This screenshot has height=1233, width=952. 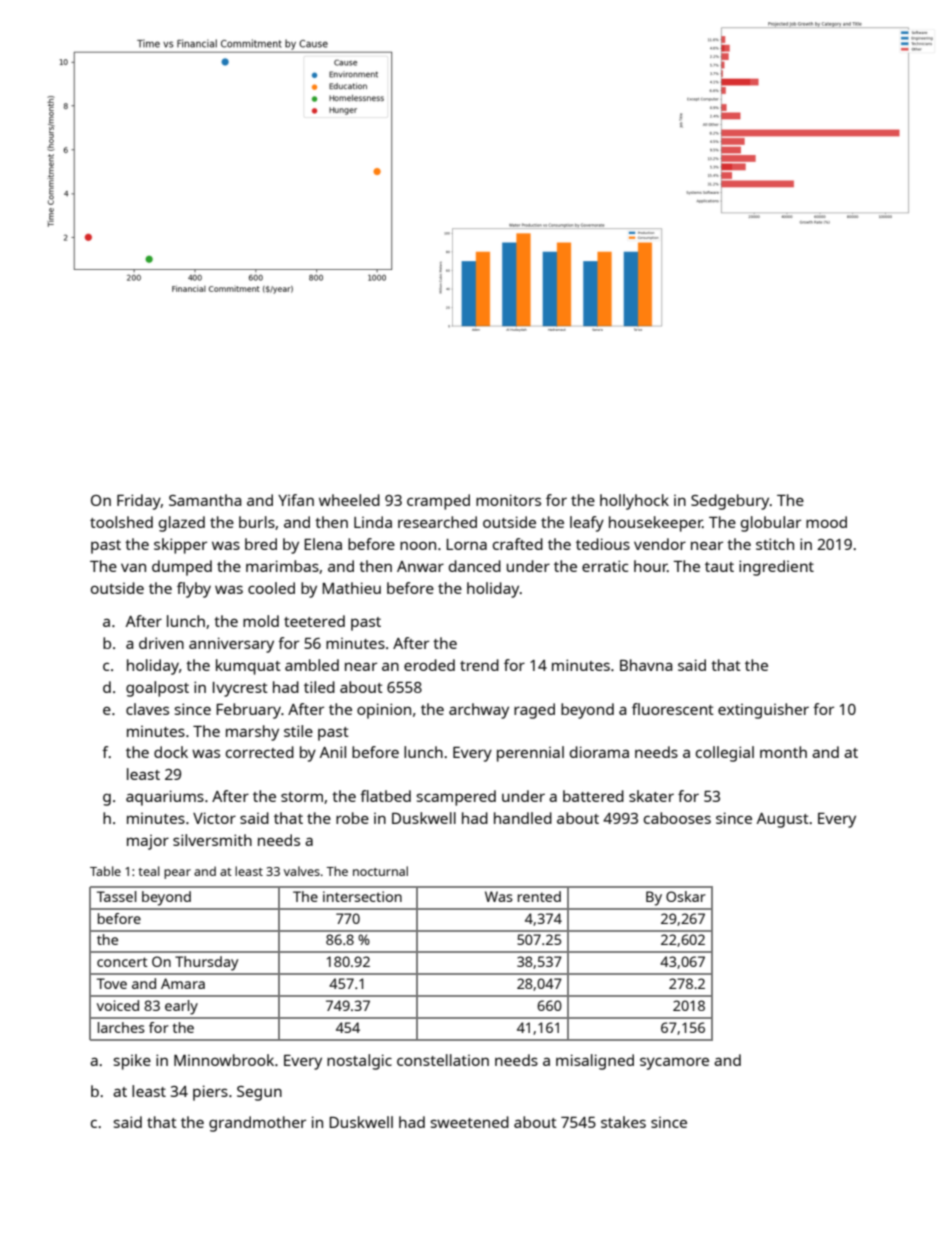 I want to click on Oskar, so click(x=686, y=896).
